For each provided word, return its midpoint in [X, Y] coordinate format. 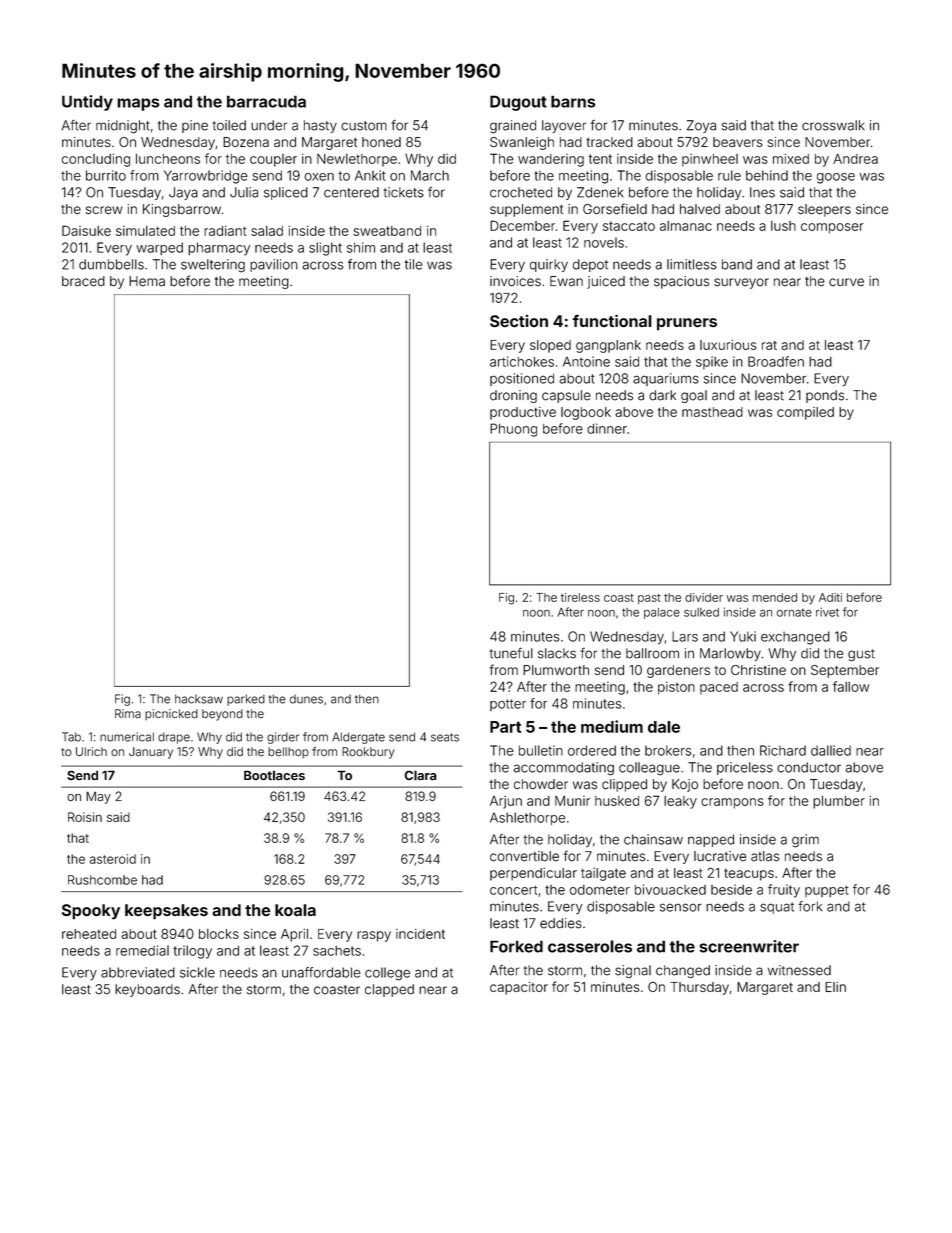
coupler [273, 160]
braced [83, 281]
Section [519, 321]
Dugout [518, 103]
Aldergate [358, 738]
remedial [142, 950]
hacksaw [199, 699]
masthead [712, 412]
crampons [732, 803]
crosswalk [833, 125]
